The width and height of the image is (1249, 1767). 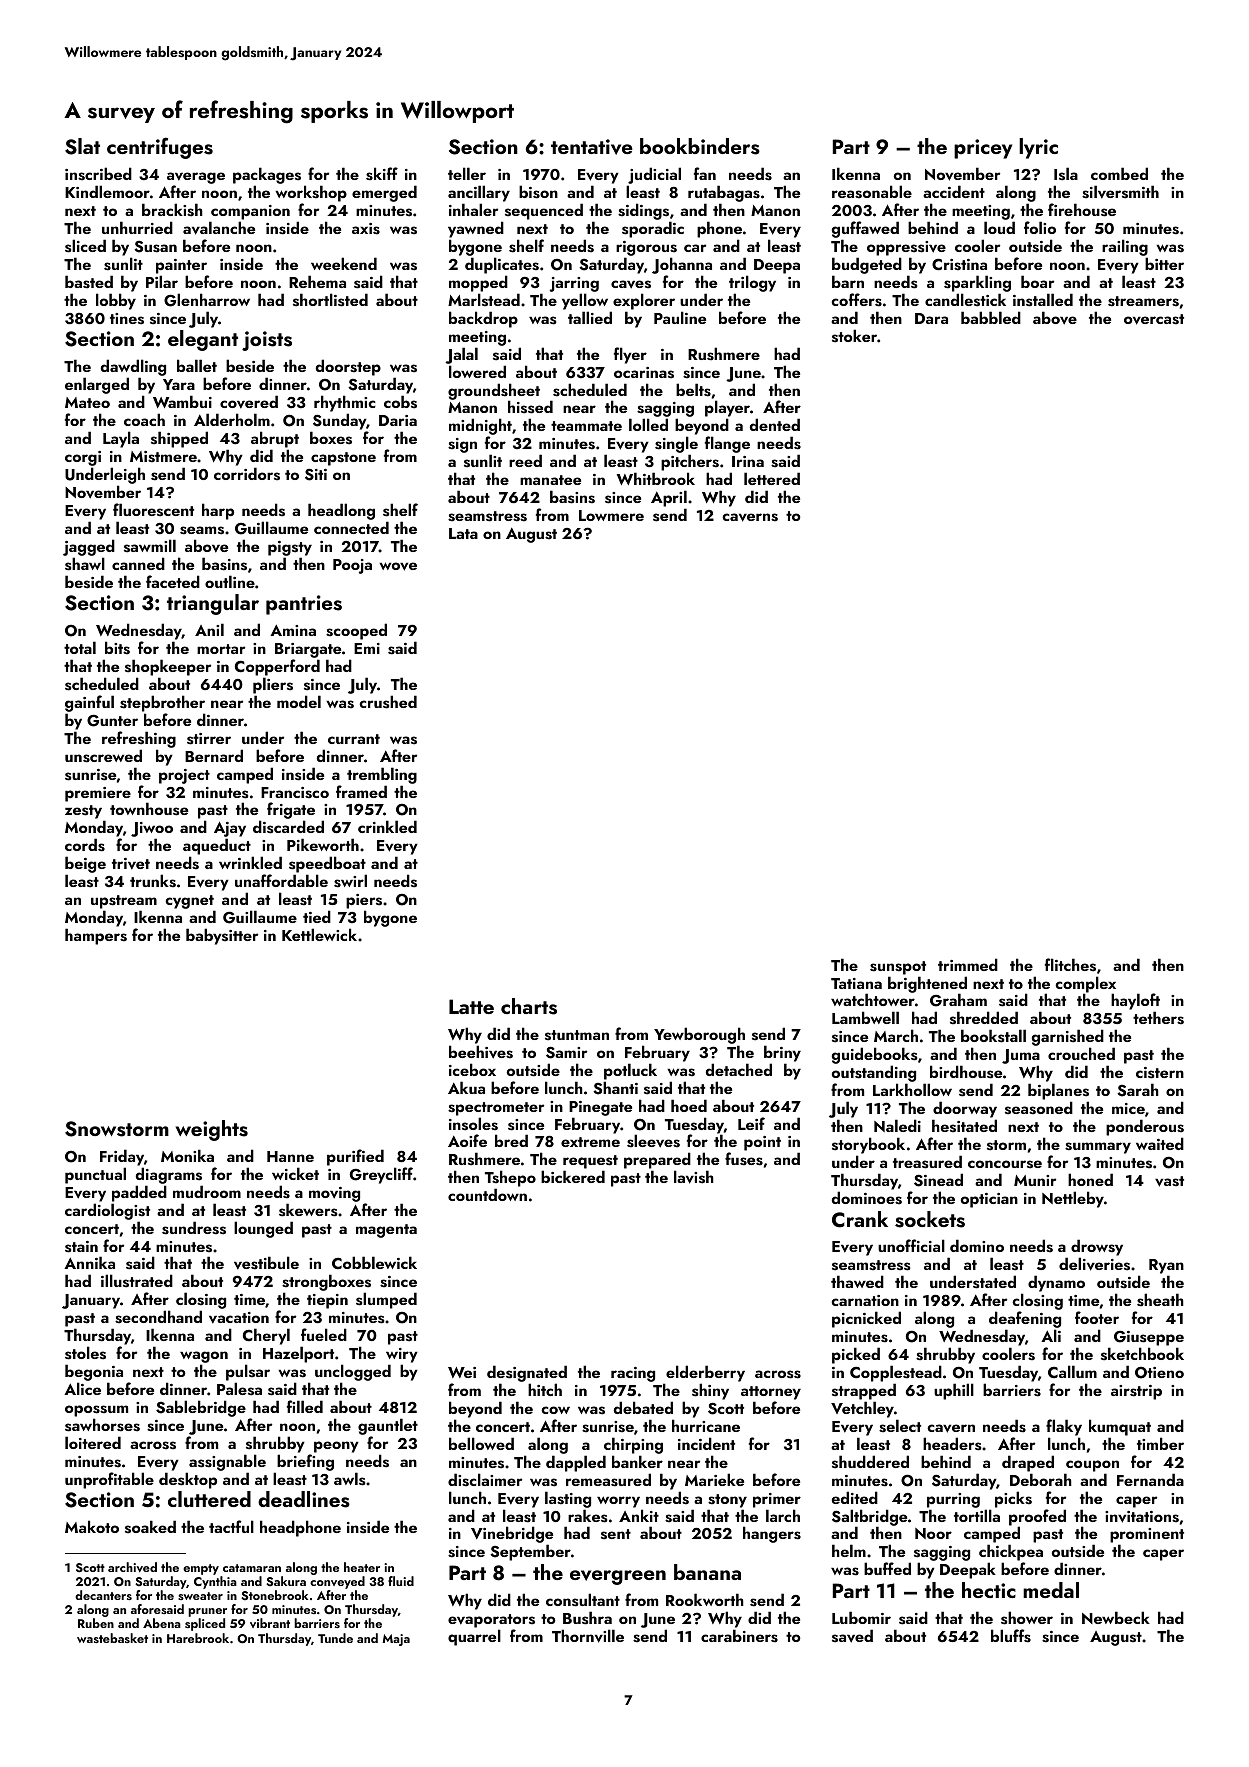 I want to click on Harebrook, so click(x=198, y=1638).
